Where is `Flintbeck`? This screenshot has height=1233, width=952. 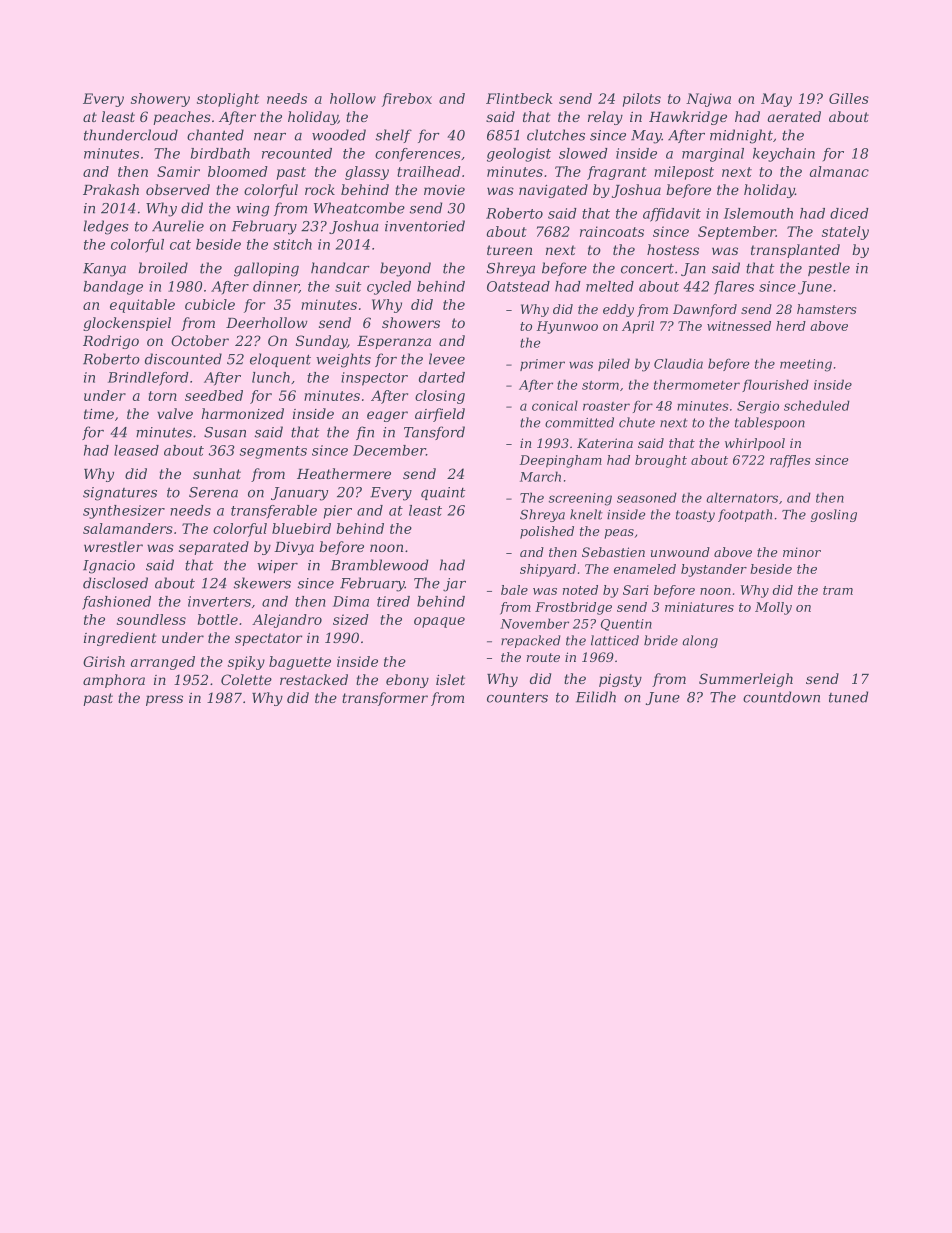
Flintbeck is located at coordinates (519, 98).
